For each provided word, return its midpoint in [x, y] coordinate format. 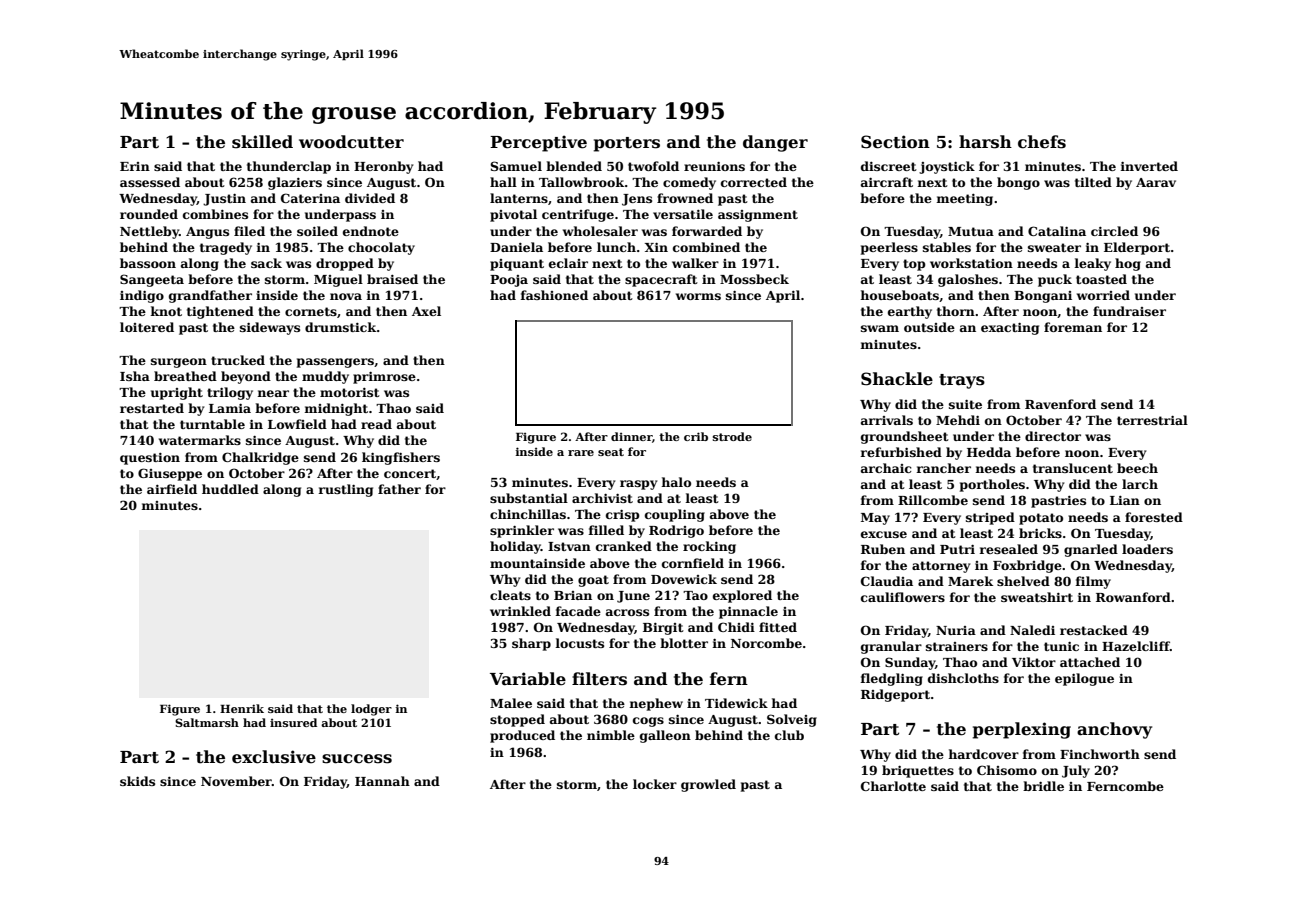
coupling [675, 515]
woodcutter [351, 142]
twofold [653, 166]
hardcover [983, 754]
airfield [172, 489]
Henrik [242, 708]
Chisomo [1007, 770]
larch [1140, 484]
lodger [371, 710]
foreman [1073, 327]
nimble [611, 735]
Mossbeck [754, 279]
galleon [665, 736]
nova [346, 296]
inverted [1149, 166]
